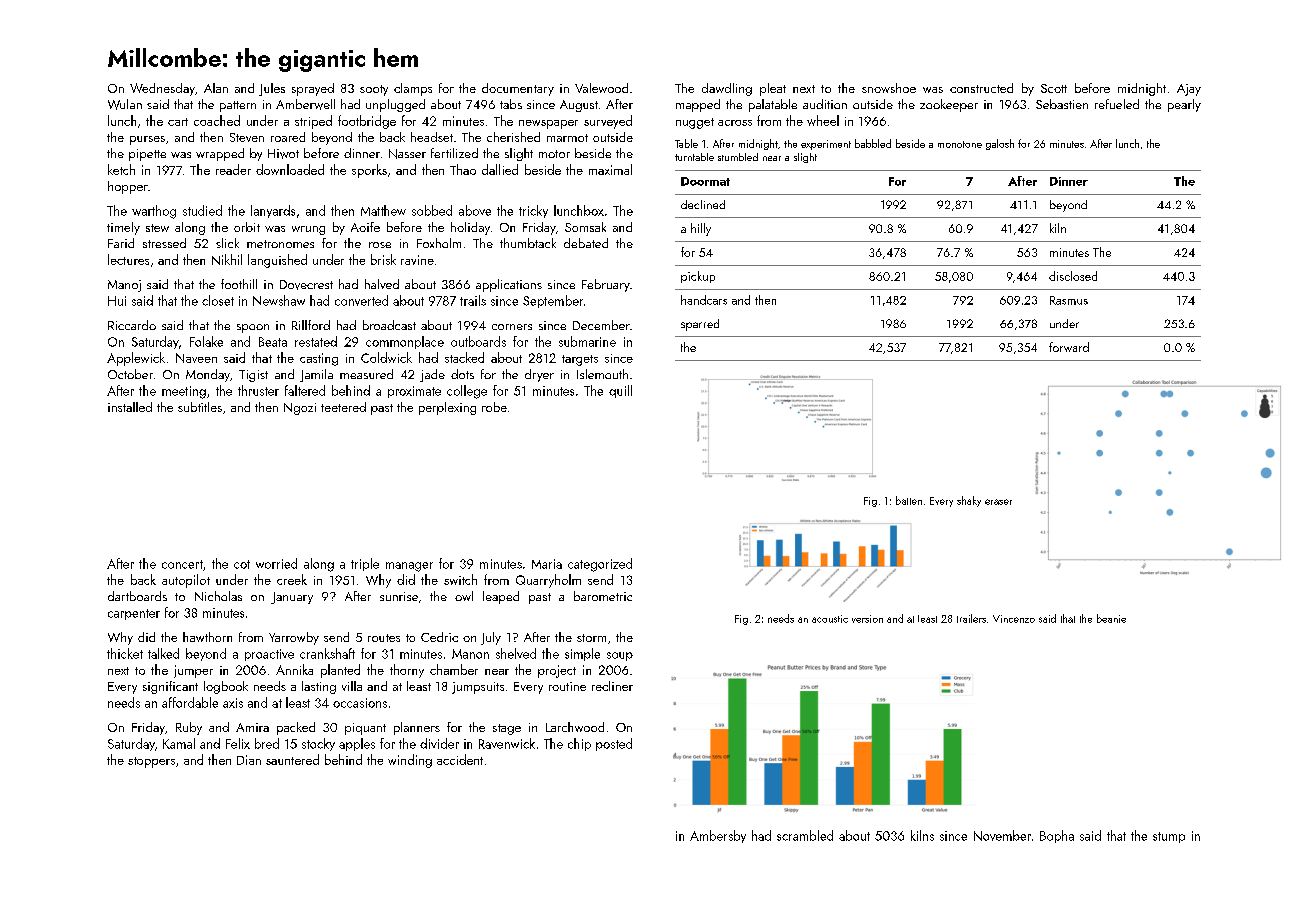  What do you see at coordinates (620, 656) in the image?
I see `soup` at bounding box center [620, 656].
